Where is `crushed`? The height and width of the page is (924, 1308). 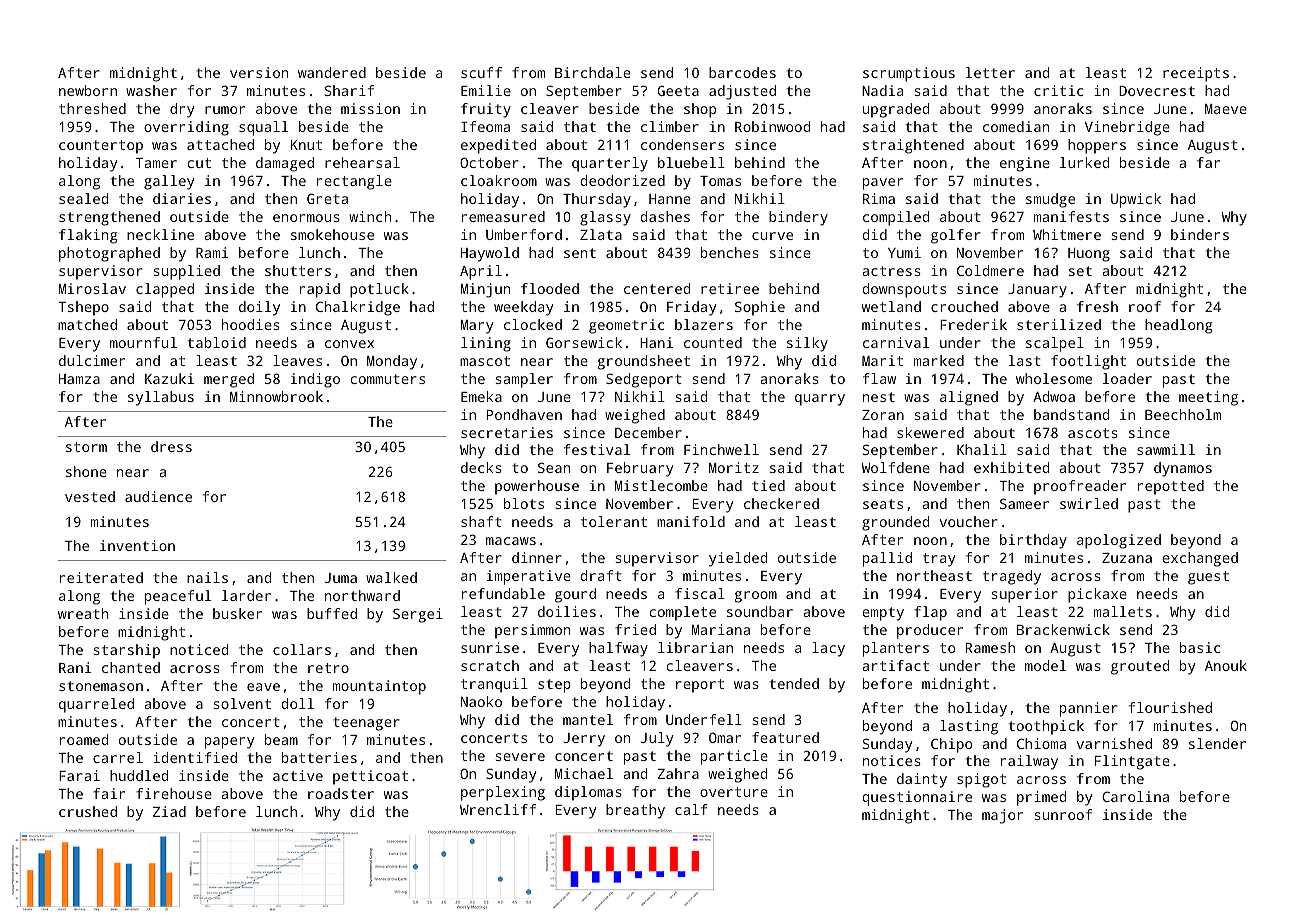
crushed is located at coordinates (88, 811).
